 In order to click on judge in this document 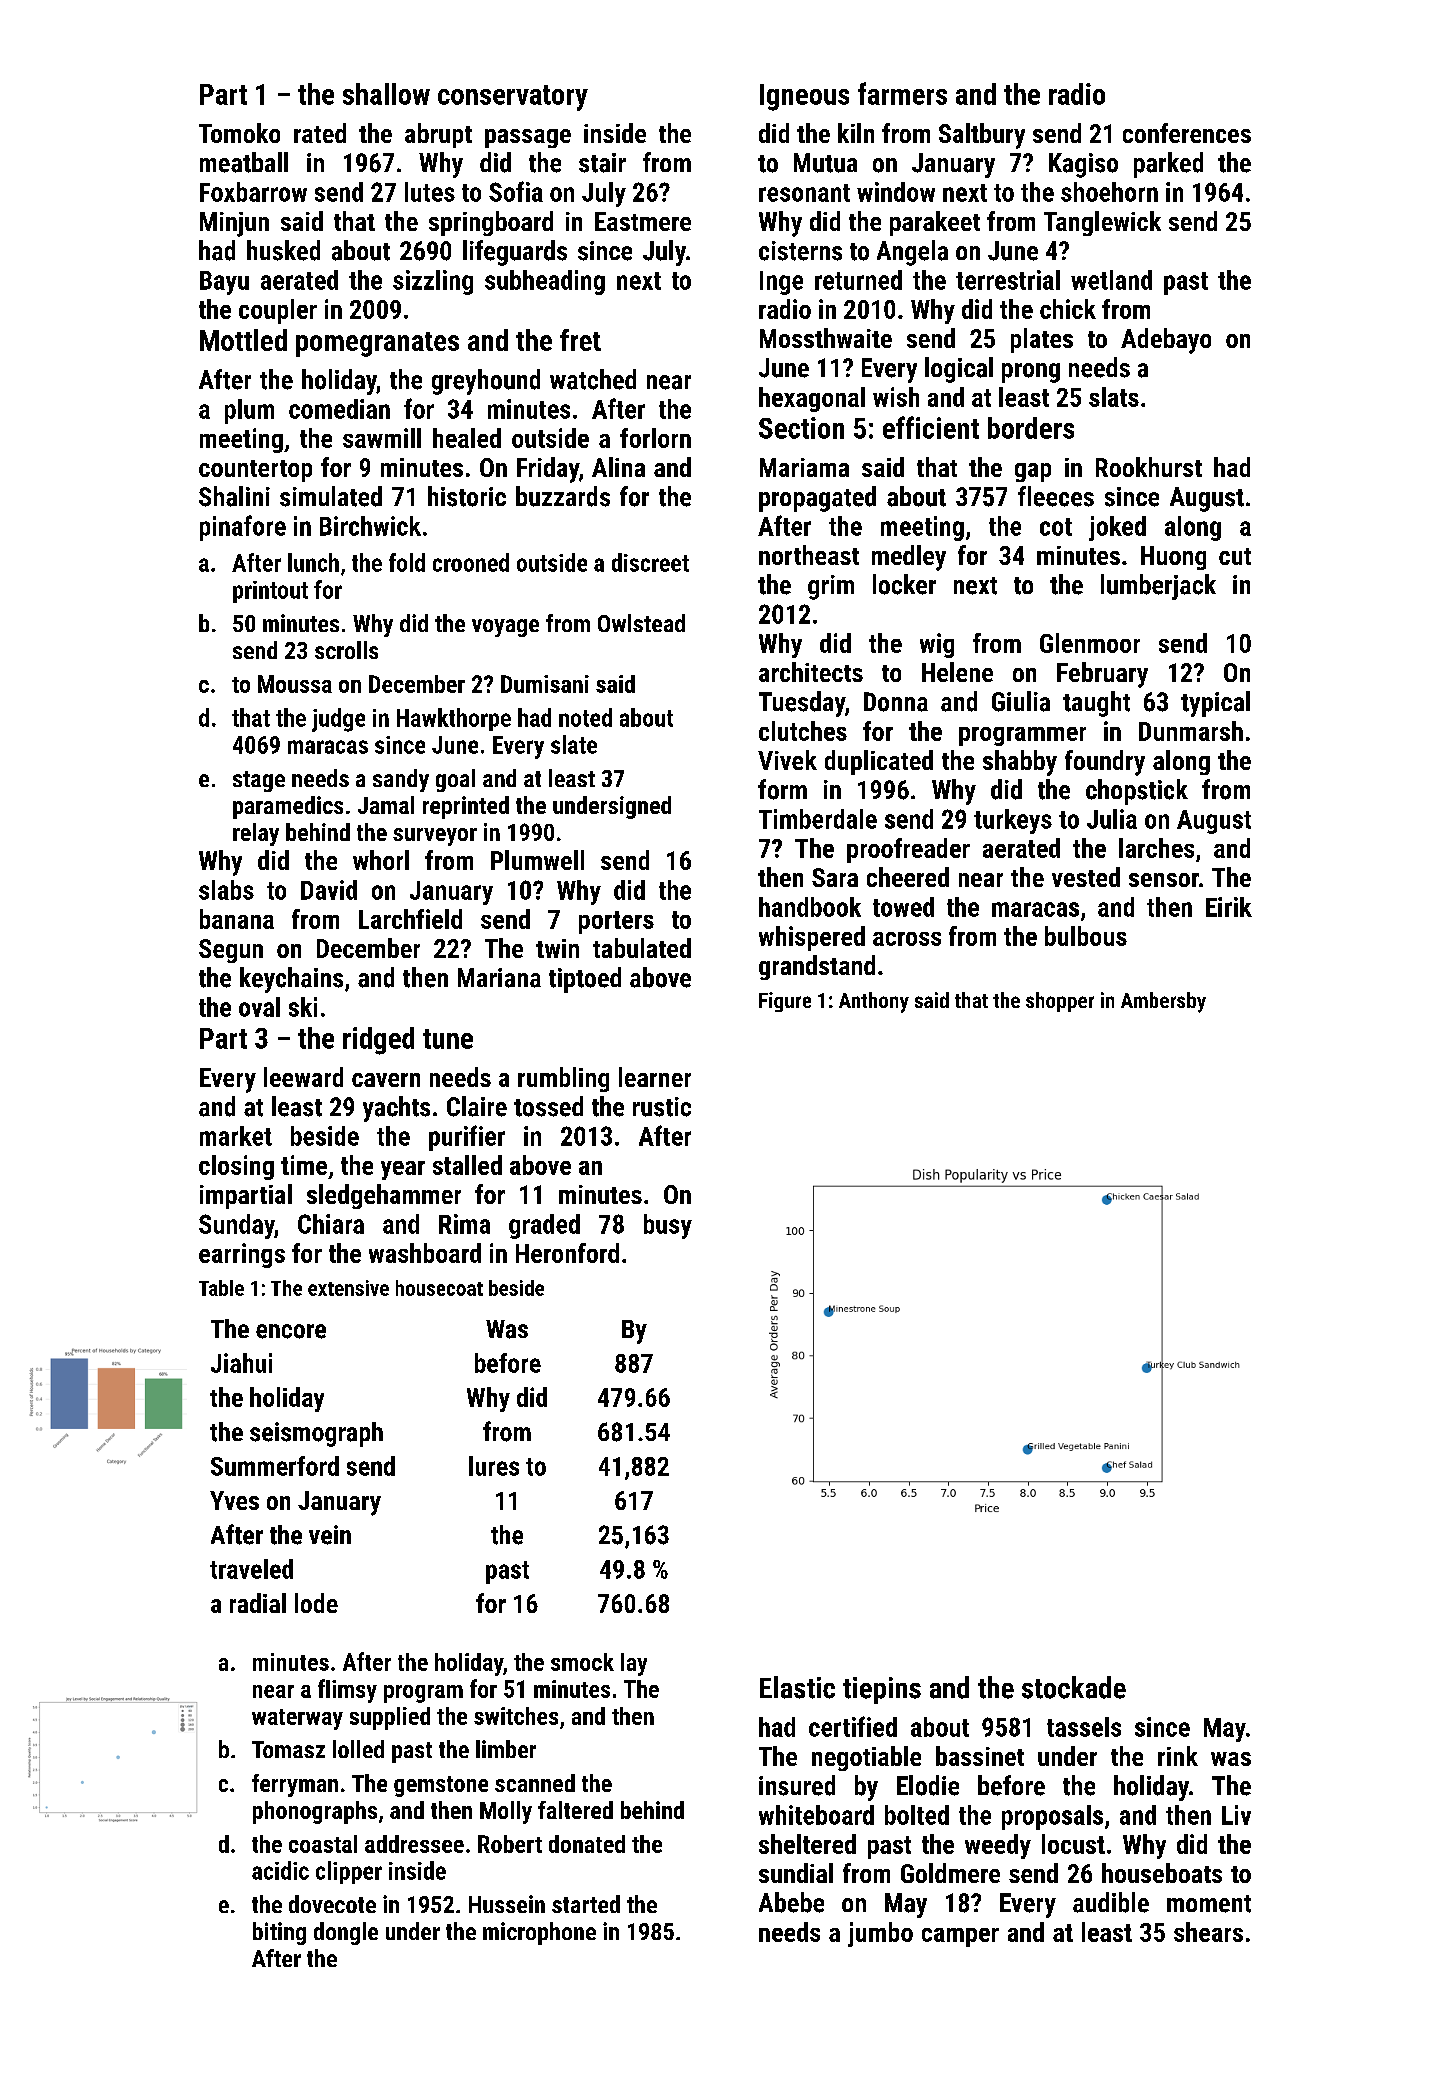, I will do `click(338, 720)`.
